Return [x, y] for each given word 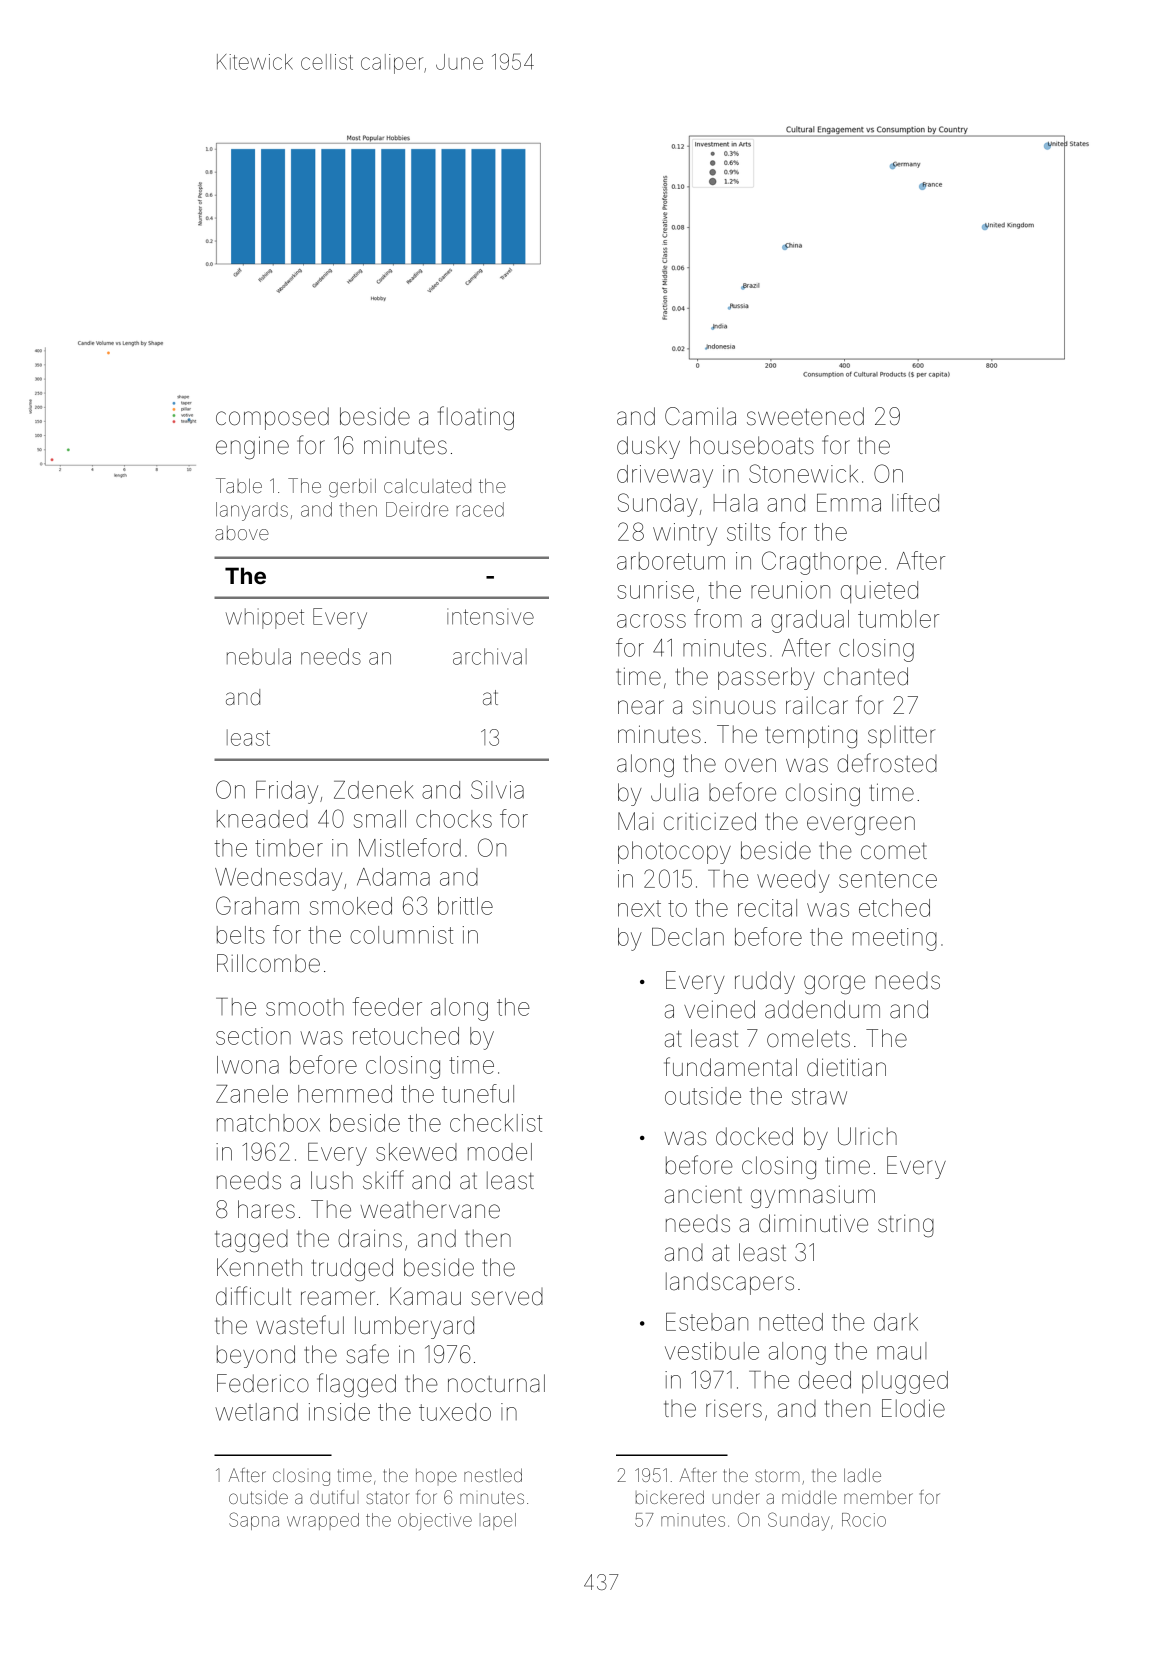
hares [266, 1209]
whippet [265, 618]
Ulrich [867, 1136]
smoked [351, 906]
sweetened [805, 416]
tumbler [898, 619]
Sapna [254, 1521]
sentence [888, 879]
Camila [700, 416]
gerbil [352, 488]
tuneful [478, 1093]
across [651, 621]
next [639, 908]
